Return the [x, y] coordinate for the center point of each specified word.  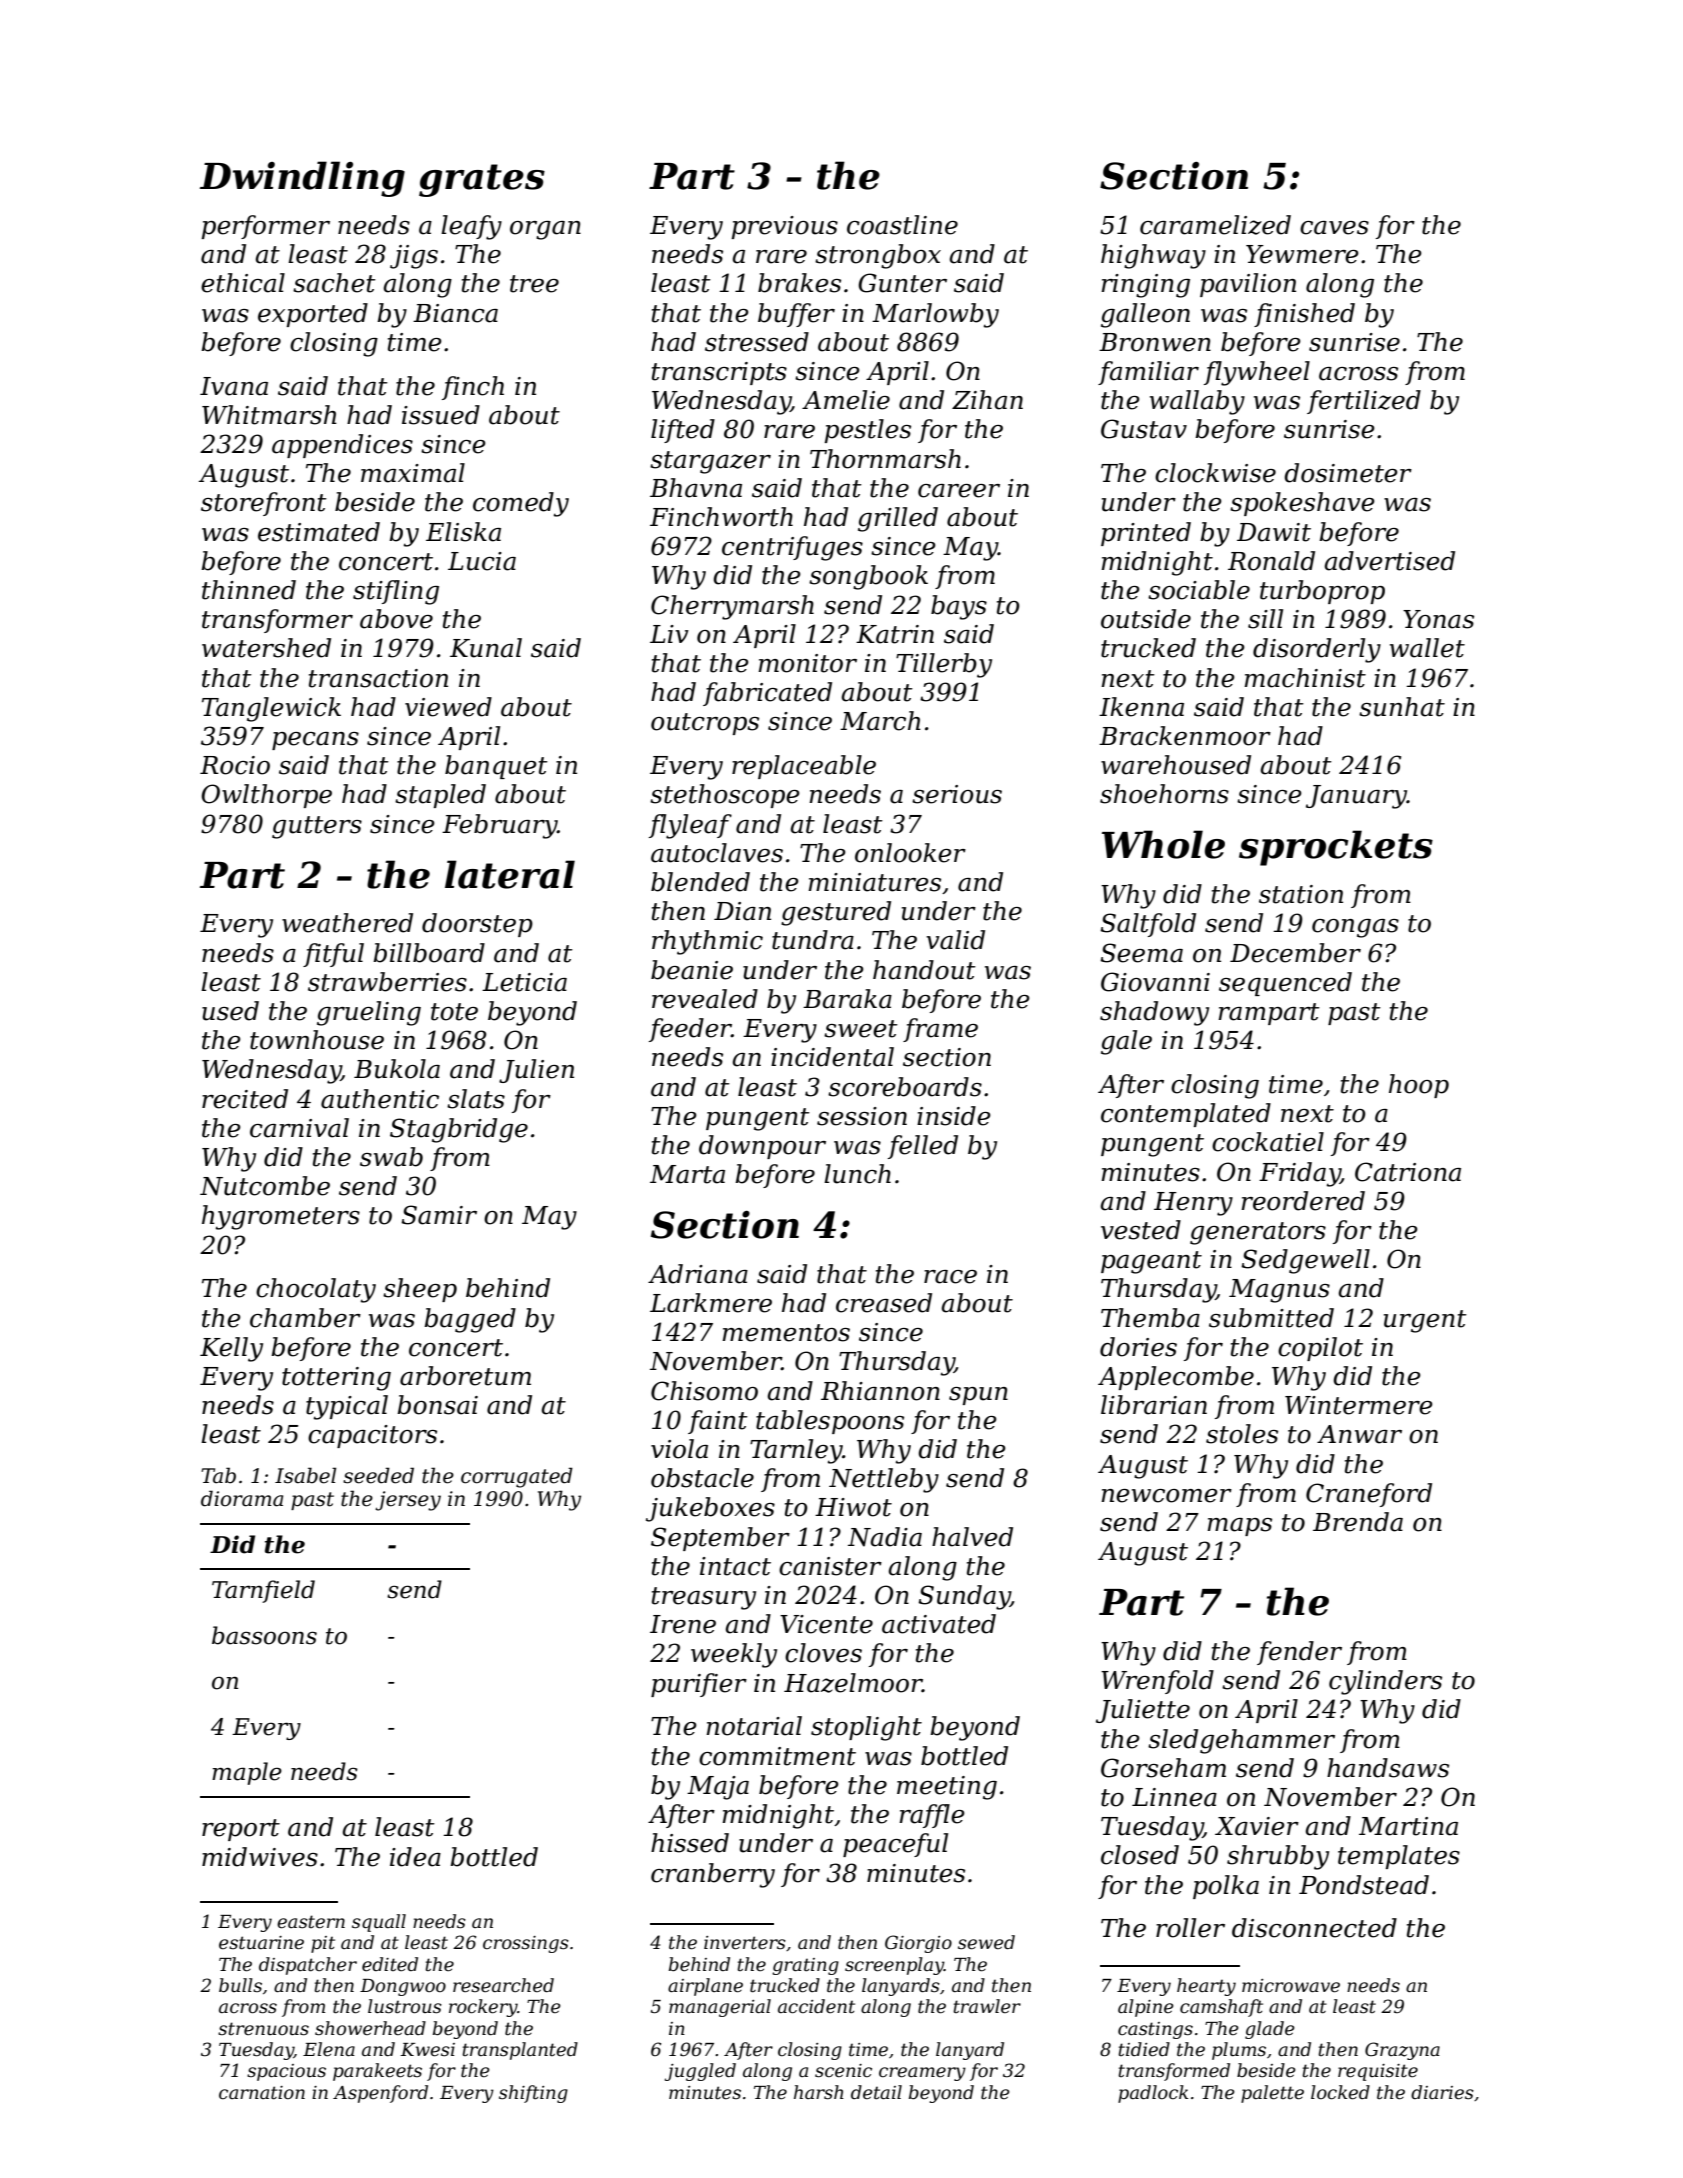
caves [1334, 228]
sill [1265, 619]
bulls [240, 1985]
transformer [277, 621]
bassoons [264, 1635]
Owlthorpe [266, 796]
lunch [857, 1174]
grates [482, 180]
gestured [836, 913]
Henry [1193, 1204]
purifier [699, 1685]
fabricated [767, 694]
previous [785, 227]
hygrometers [281, 1217]
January [1356, 797]
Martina [1408, 1826]
